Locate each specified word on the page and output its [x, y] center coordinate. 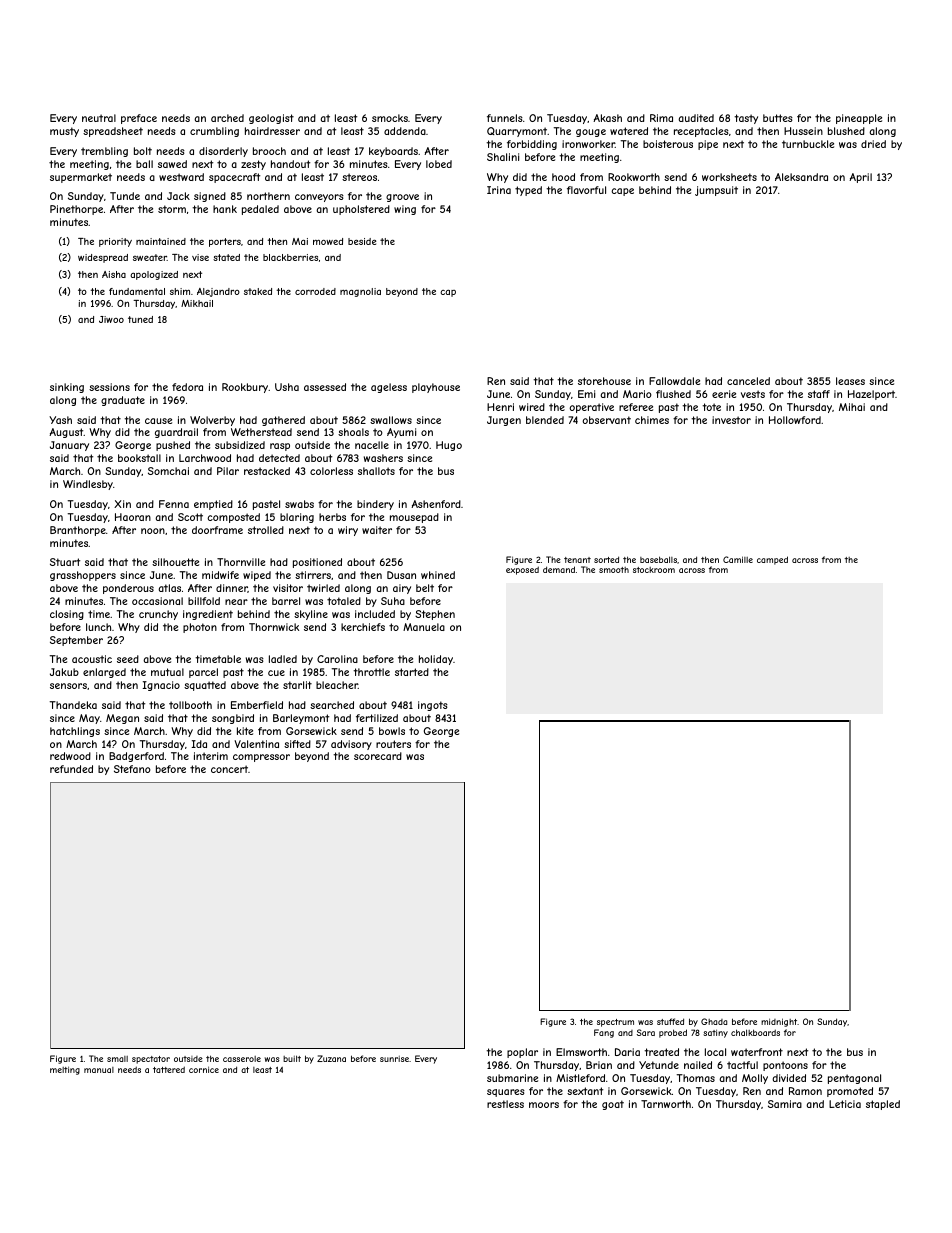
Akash [607, 118]
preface [139, 119]
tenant [577, 560]
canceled [748, 381]
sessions [109, 387]
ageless [389, 388]
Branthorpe [78, 531]
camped [772, 560]
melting [65, 1070]
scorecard [378, 756]
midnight [779, 1022]
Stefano [132, 769]
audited [696, 118]
